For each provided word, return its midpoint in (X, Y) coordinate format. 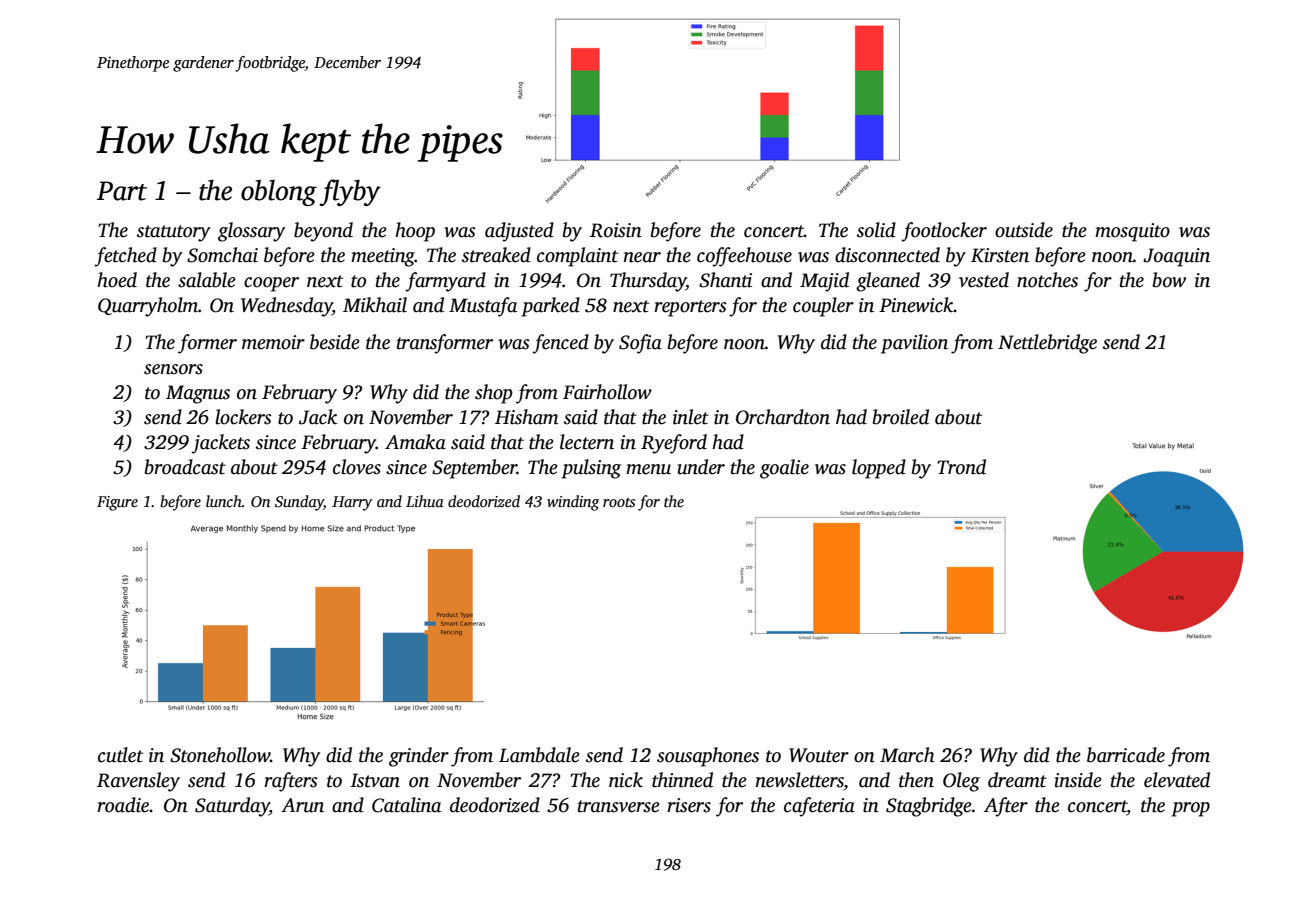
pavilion (914, 344)
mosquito (1132, 232)
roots (619, 502)
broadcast (185, 467)
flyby (350, 192)
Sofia (640, 344)
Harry (352, 503)
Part (122, 191)
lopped (879, 469)
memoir (273, 342)
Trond (961, 467)
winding (573, 503)
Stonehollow (220, 755)
